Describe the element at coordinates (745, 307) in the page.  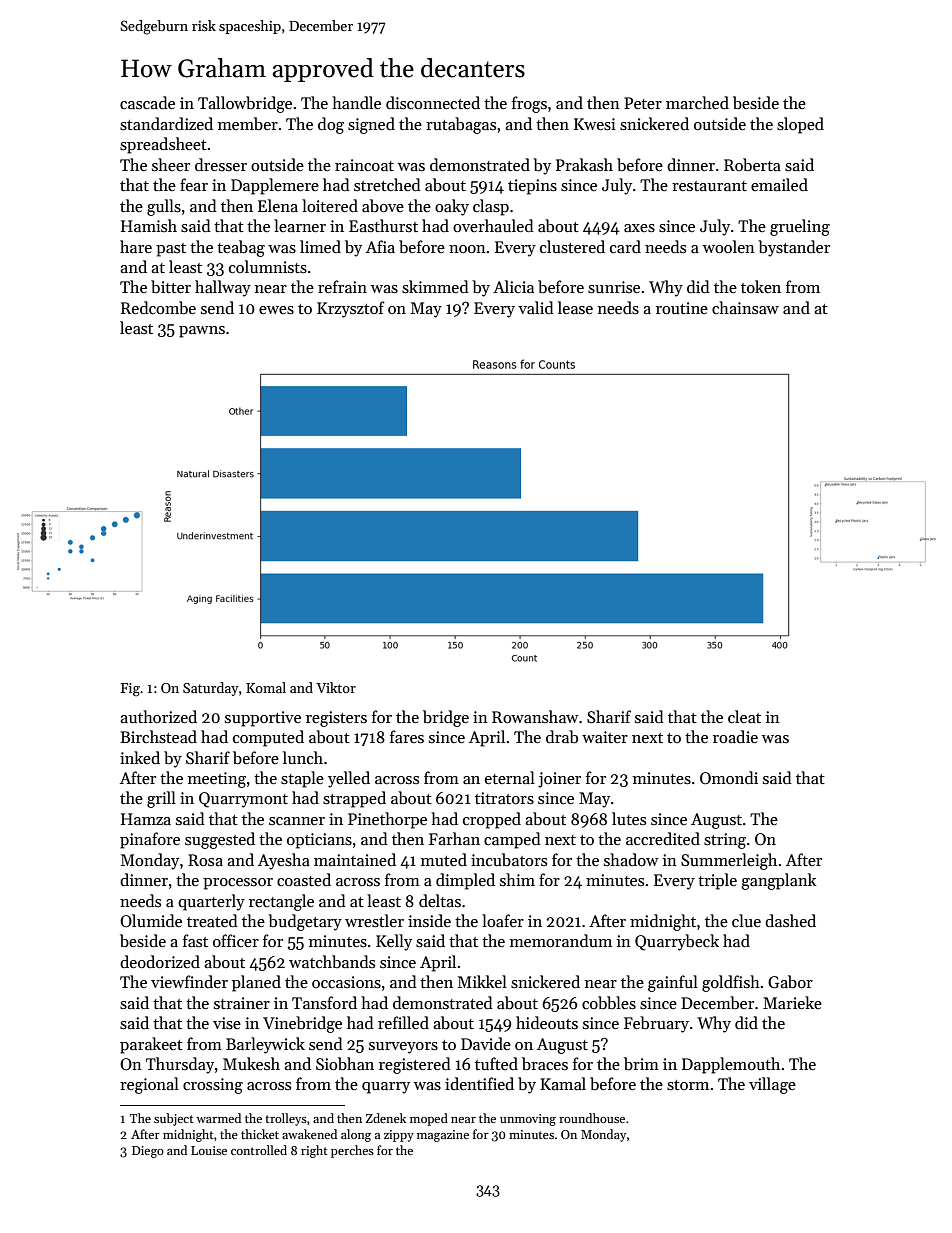
I see `chainsaw` at that location.
